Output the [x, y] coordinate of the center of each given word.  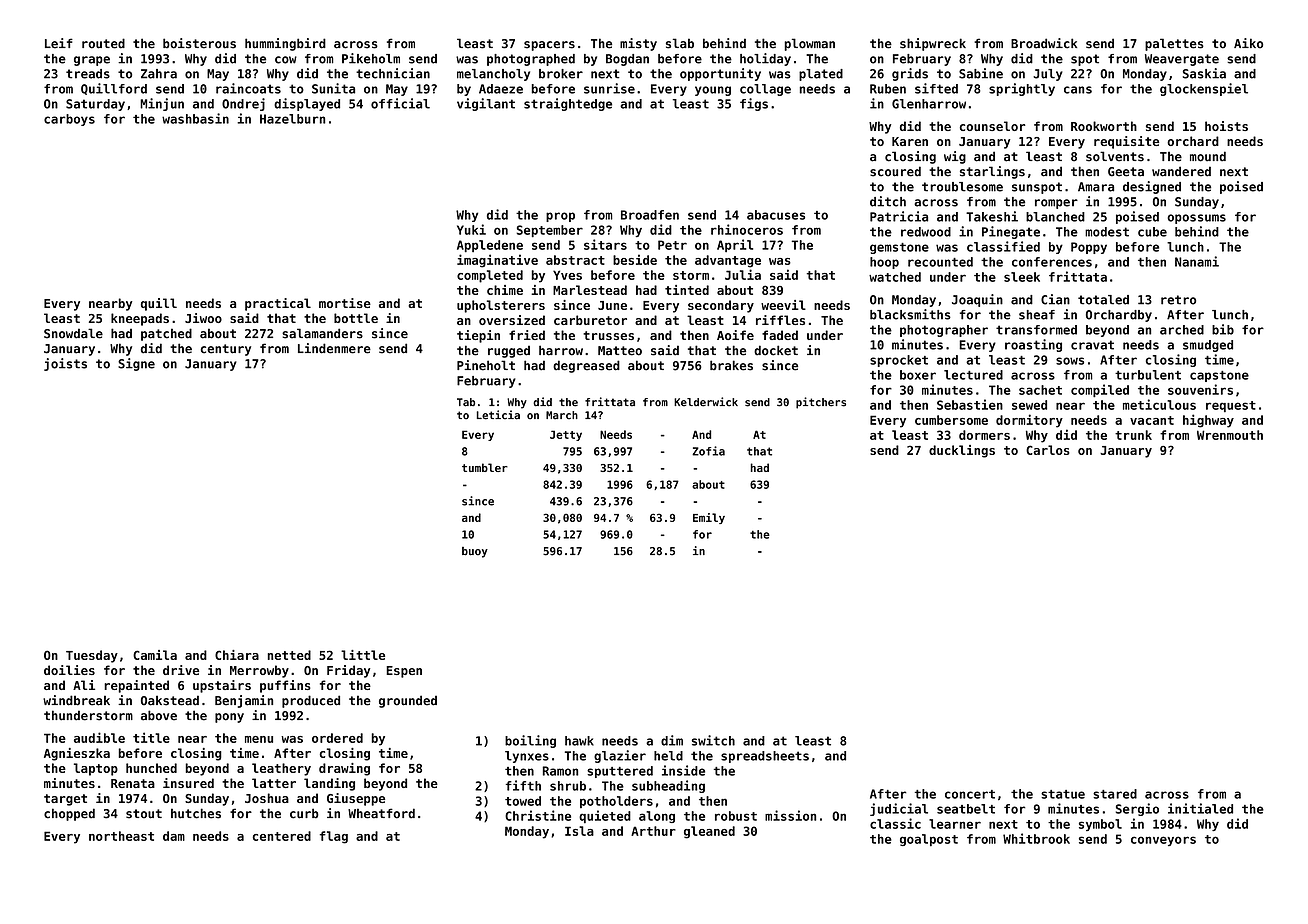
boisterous [199, 43]
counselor [992, 126]
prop [560, 217]
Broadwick [1044, 43]
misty [638, 44]
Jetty [566, 435]
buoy [475, 552]
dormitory [1029, 421]
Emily [709, 518]
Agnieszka [77, 754]
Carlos [1048, 450]
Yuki [471, 229]
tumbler [485, 467]
